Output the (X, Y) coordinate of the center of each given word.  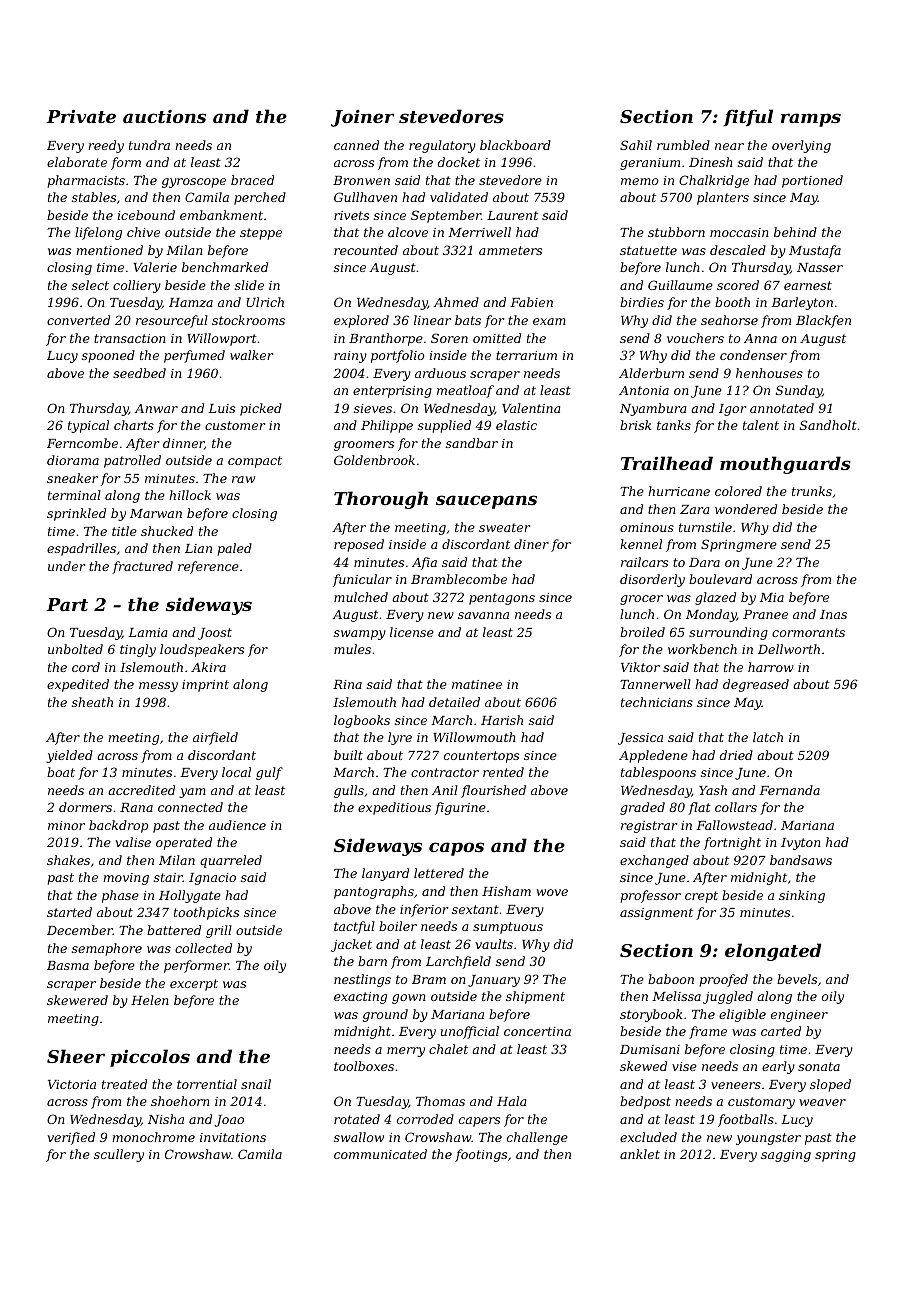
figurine (460, 808)
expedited (78, 685)
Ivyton (801, 844)
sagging (786, 1156)
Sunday (799, 391)
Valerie (155, 267)
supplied (444, 426)
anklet (640, 1154)
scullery (119, 1155)
